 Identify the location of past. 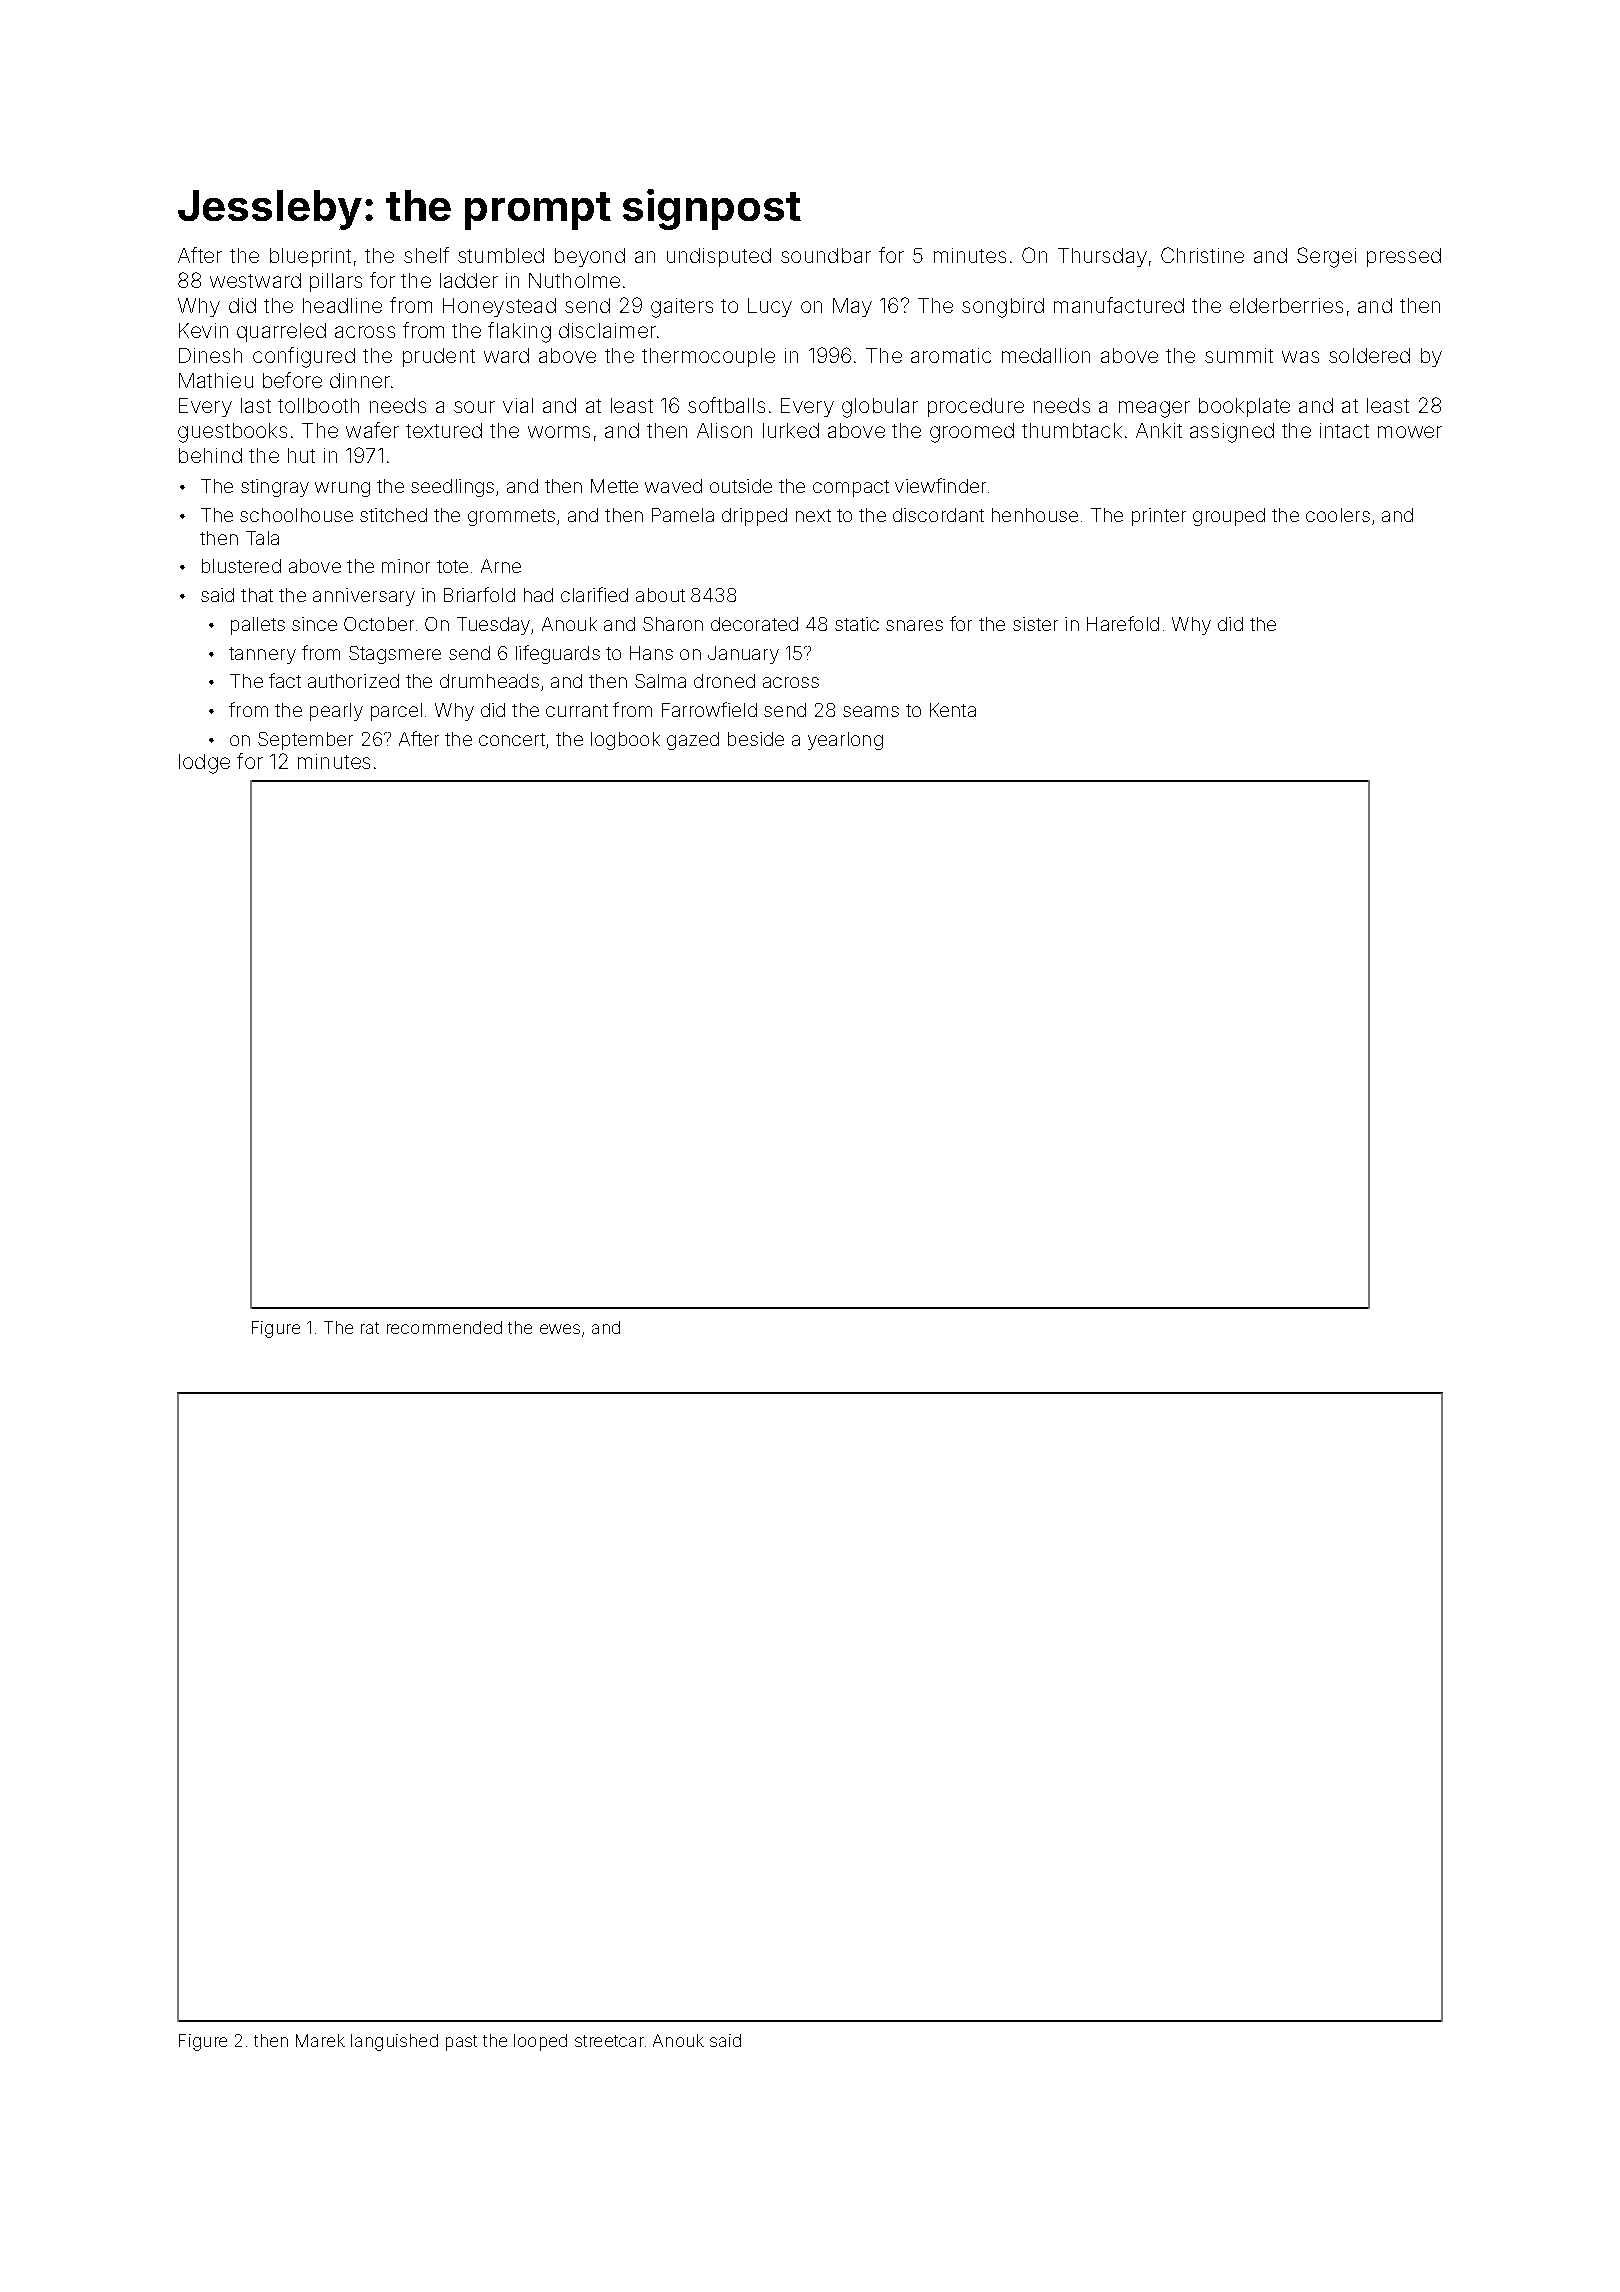
(461, 2043).
